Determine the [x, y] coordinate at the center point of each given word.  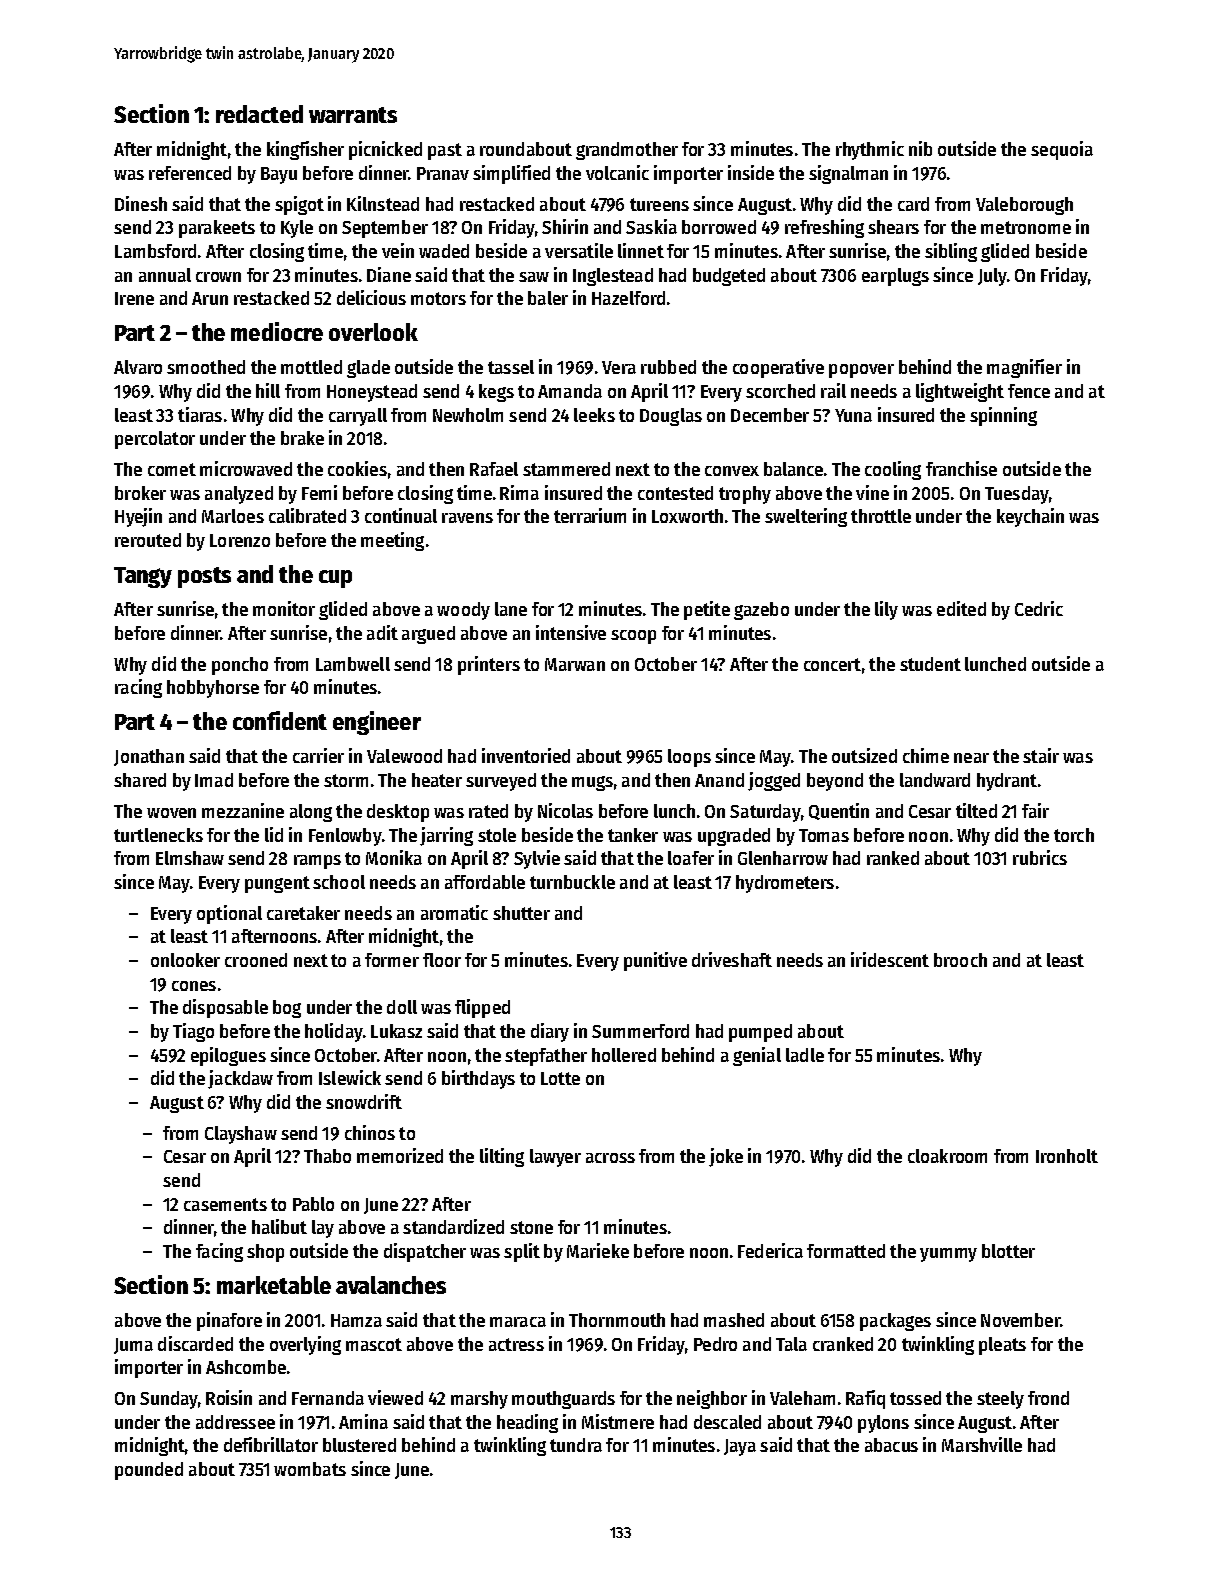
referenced [190, 173]
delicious [371, 297]
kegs [496, 393]
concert [832, 664]
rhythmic [870, 150]
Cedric [1039, 608]
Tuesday [1017, 495]
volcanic [617, 172]
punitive [655, 961]
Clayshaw [241, 1135]
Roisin [229, 1397]
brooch [960, 960]
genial [757, 1056]
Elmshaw [190, 858]
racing [138, 688]
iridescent [890, 959]
